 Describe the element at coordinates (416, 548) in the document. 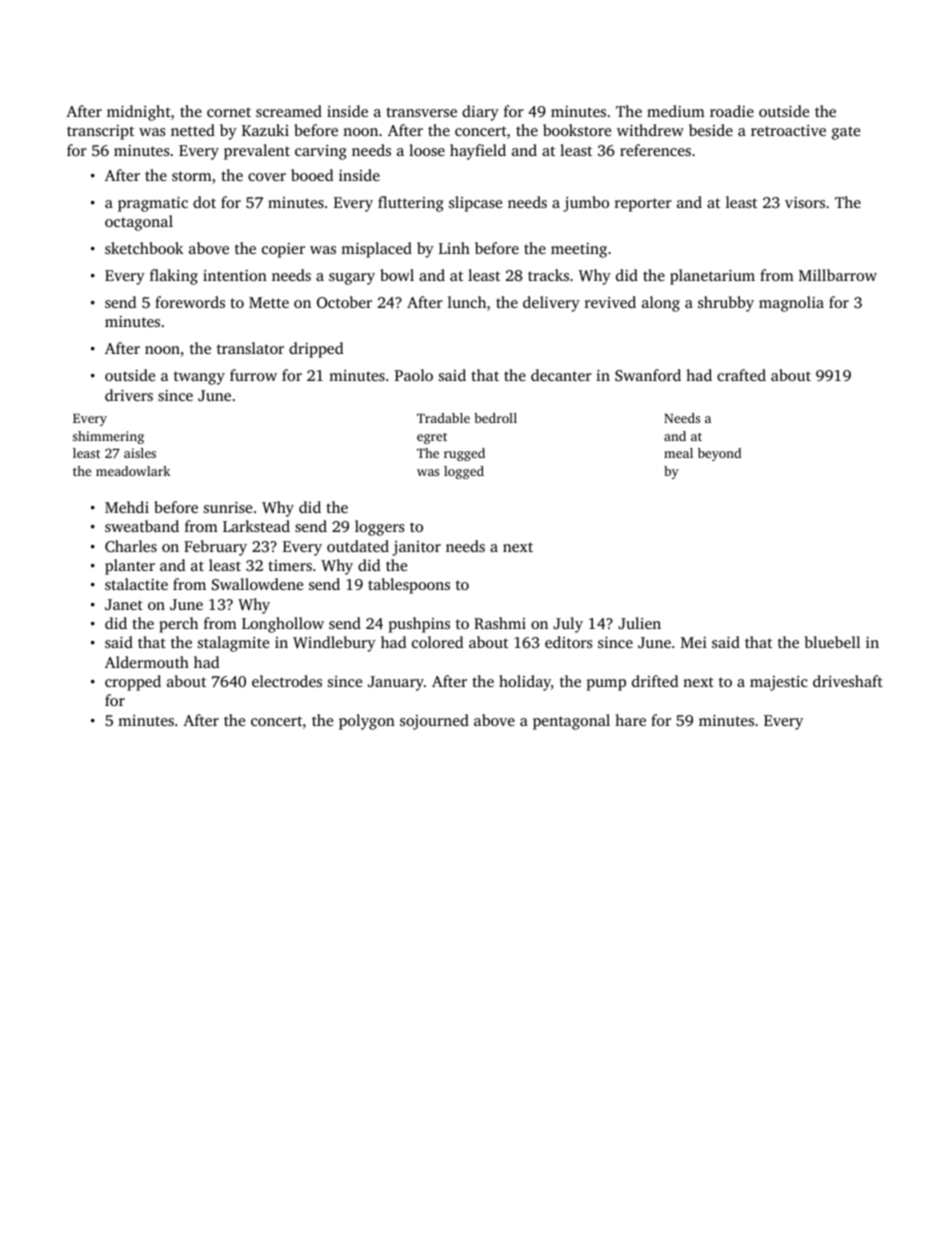

I see `janitor` at that location.
